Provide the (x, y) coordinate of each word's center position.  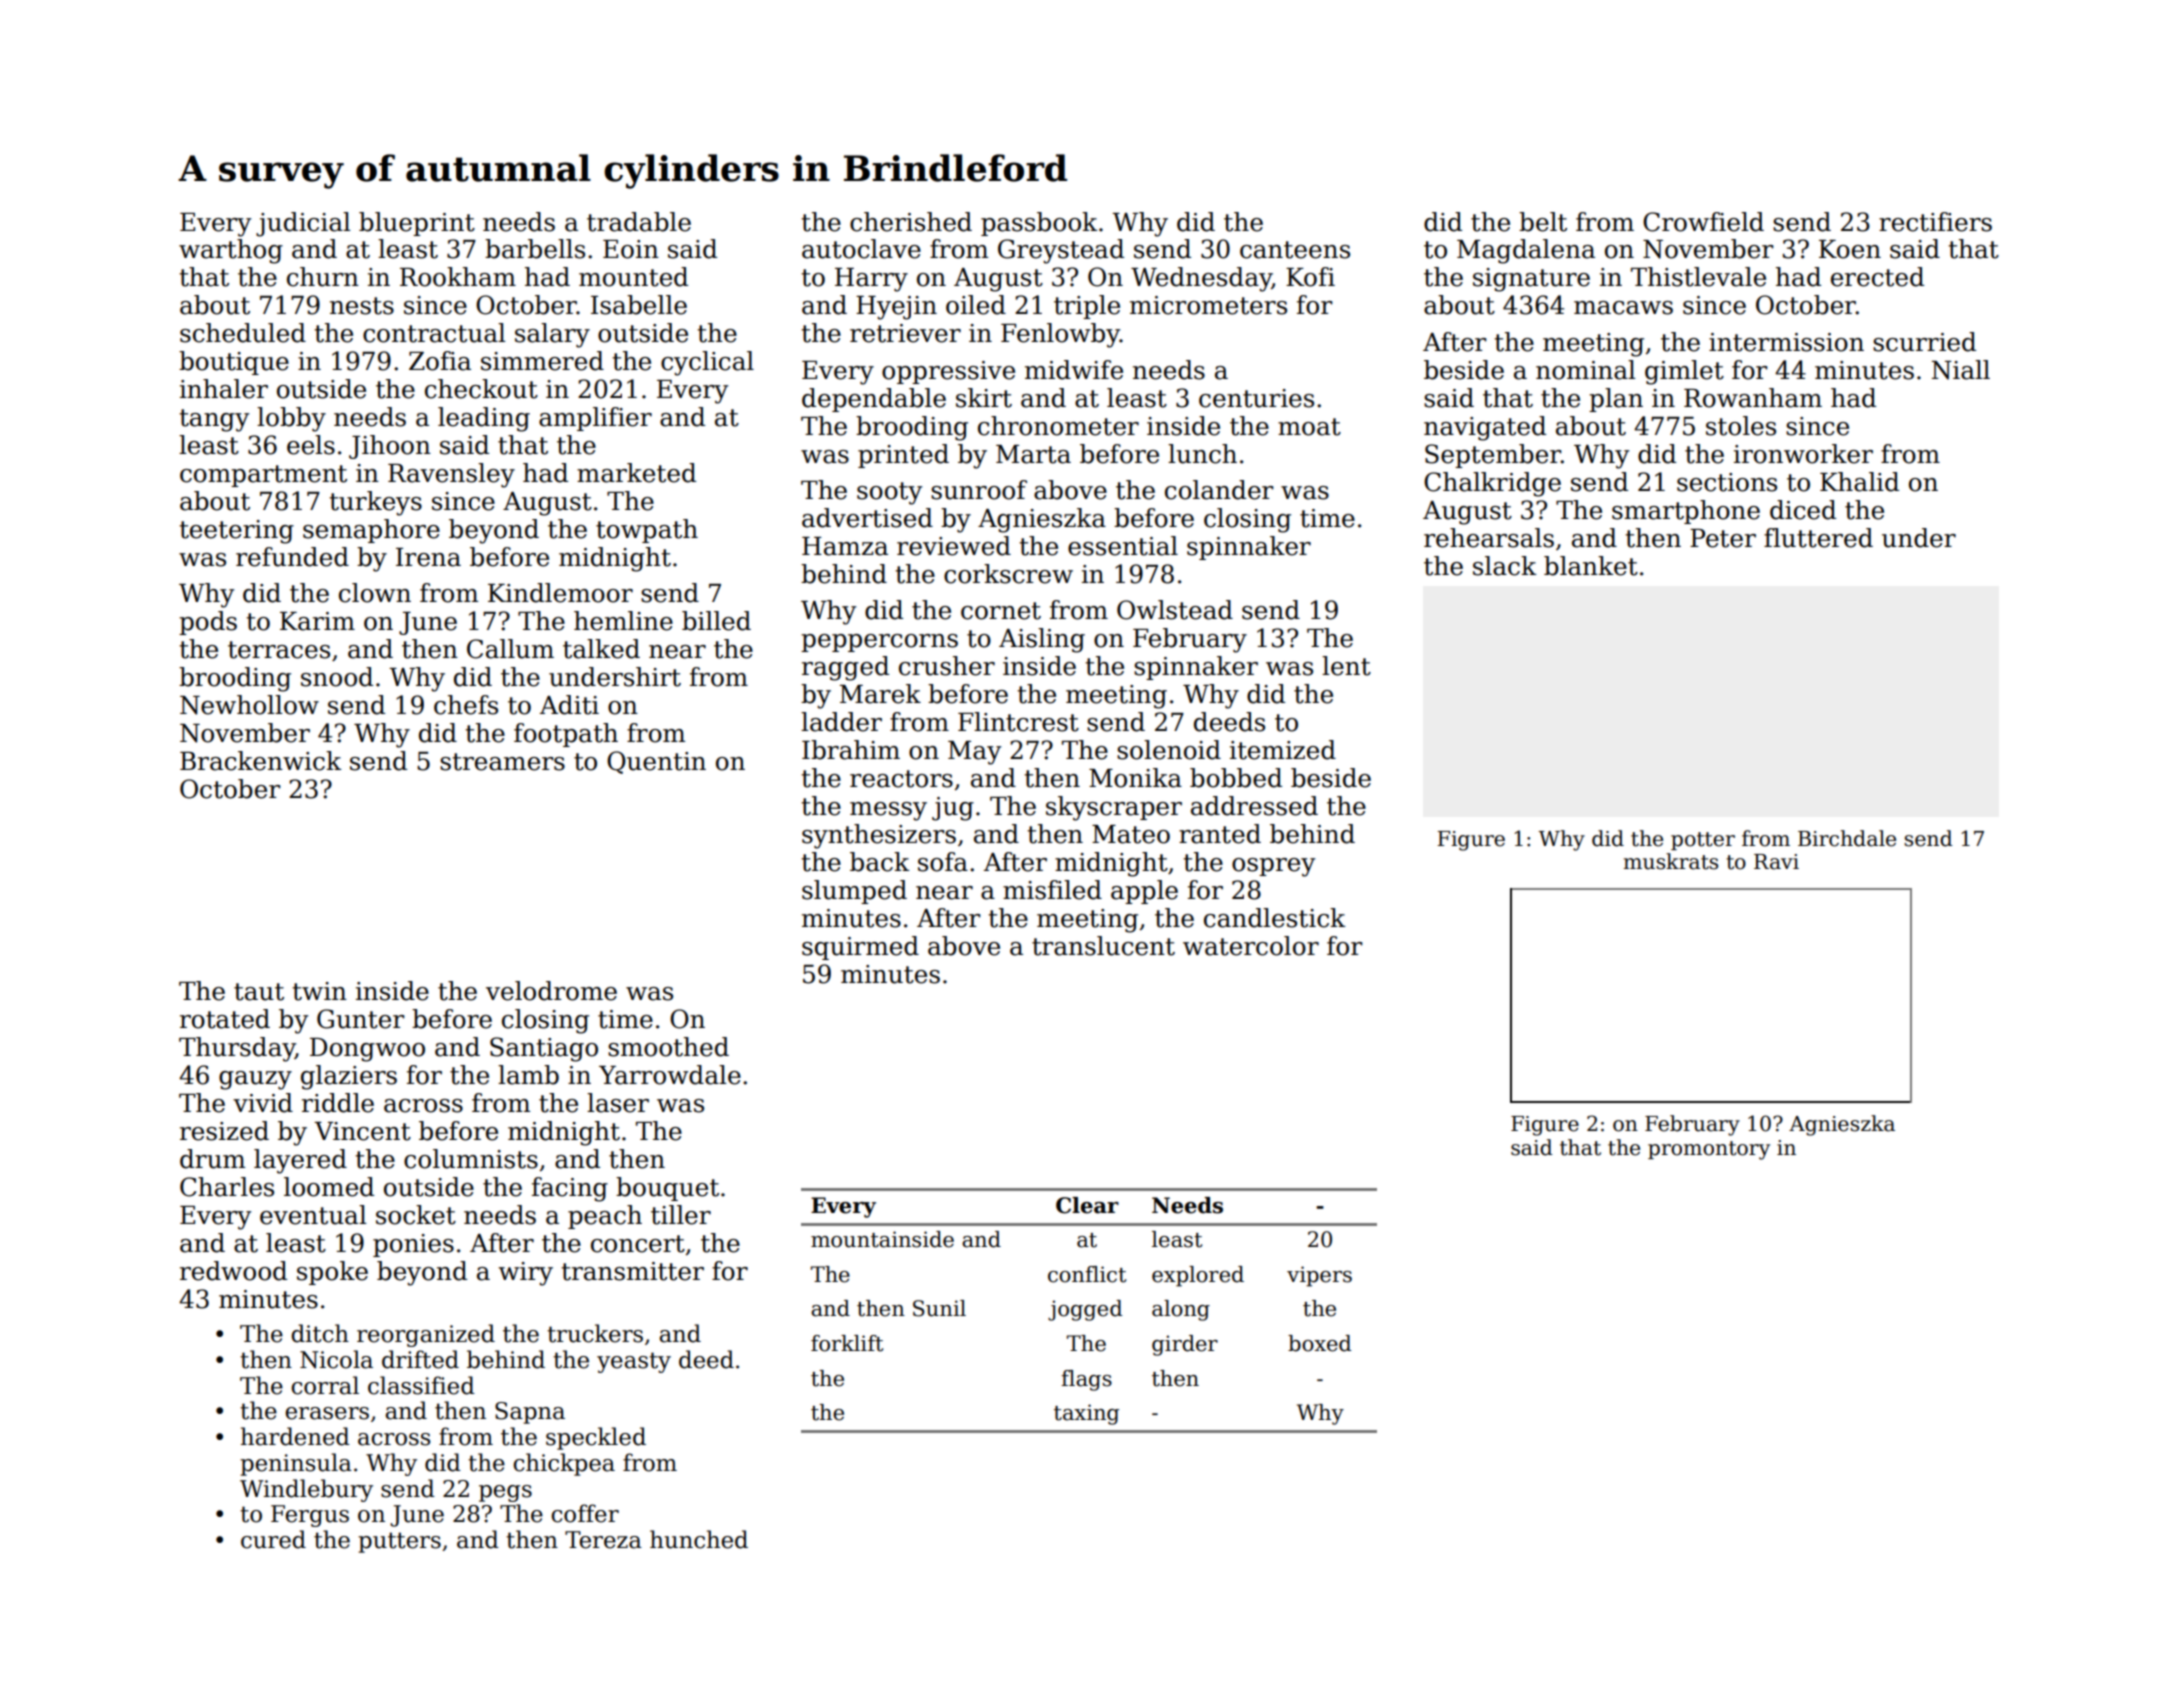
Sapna (530, 1413)
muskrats (1671, 861)
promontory (1709, 1150)
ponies (413, 1245)
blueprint (417, 224)
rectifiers (1935, 222)
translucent (1103, 946)
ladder (841, 722)
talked (601, 649)
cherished (911, 222)
